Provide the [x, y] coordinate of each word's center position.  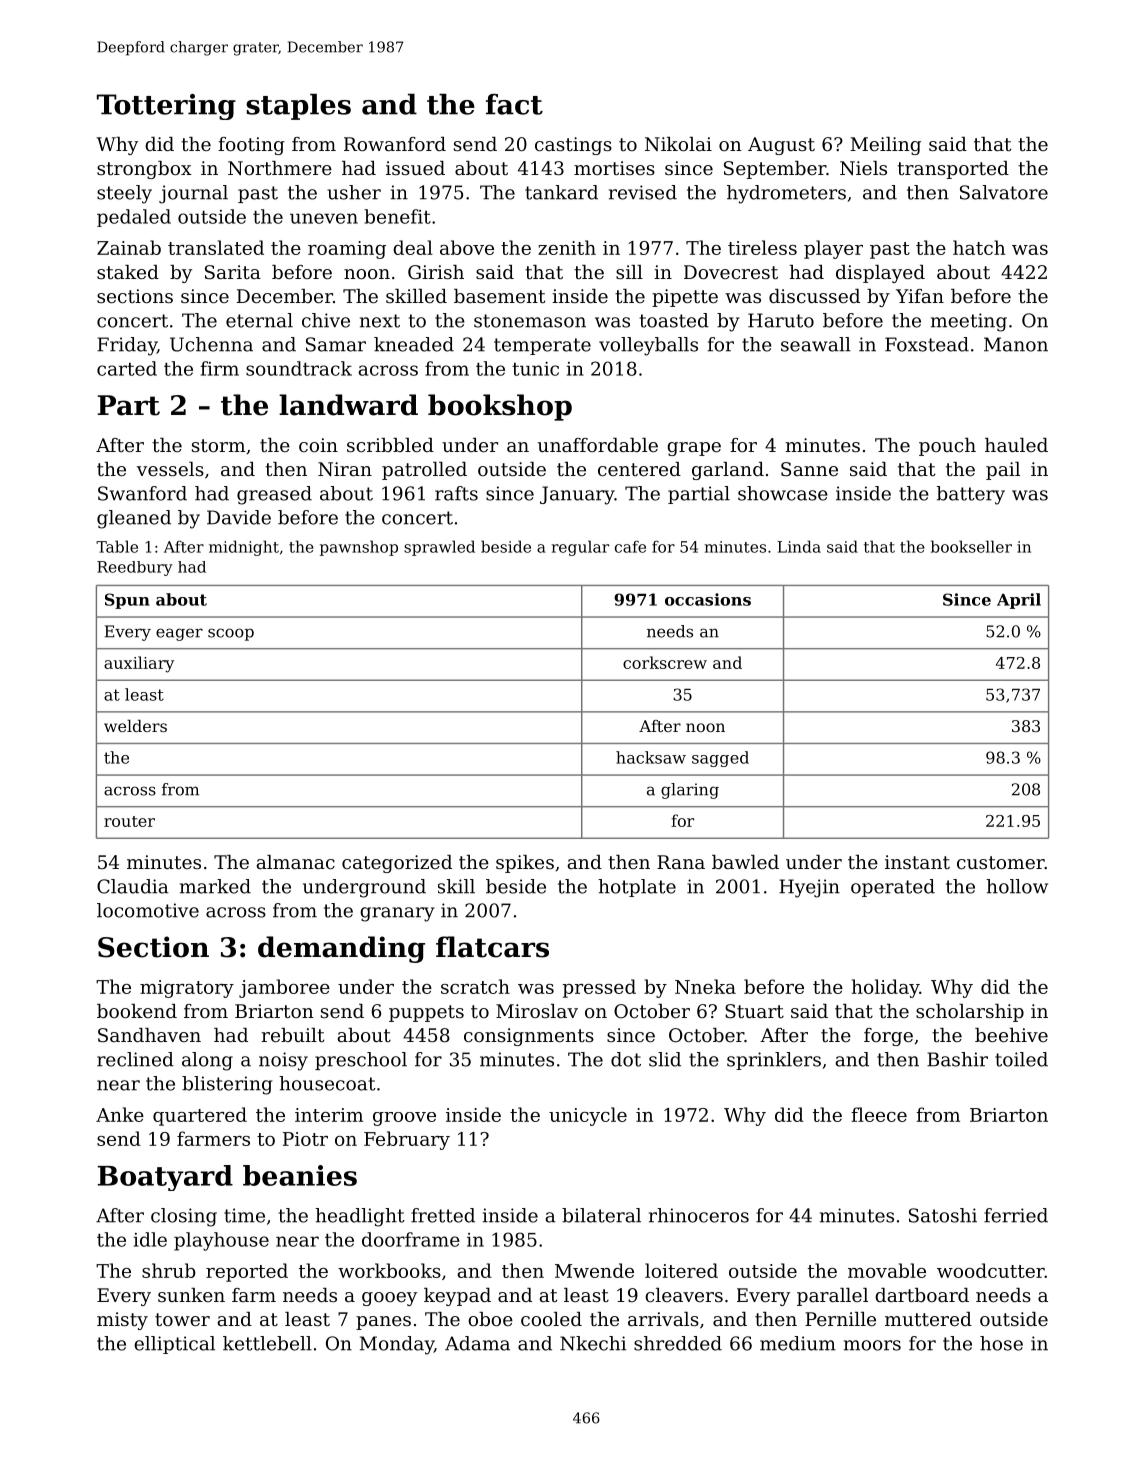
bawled [745, 862]
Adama [477, 1343]
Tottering [166, 107]
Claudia [133, 886]
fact [514, 104]
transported [953, 170]
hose [1001, 1343]
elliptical [174, 1345]
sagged [720, 759]
